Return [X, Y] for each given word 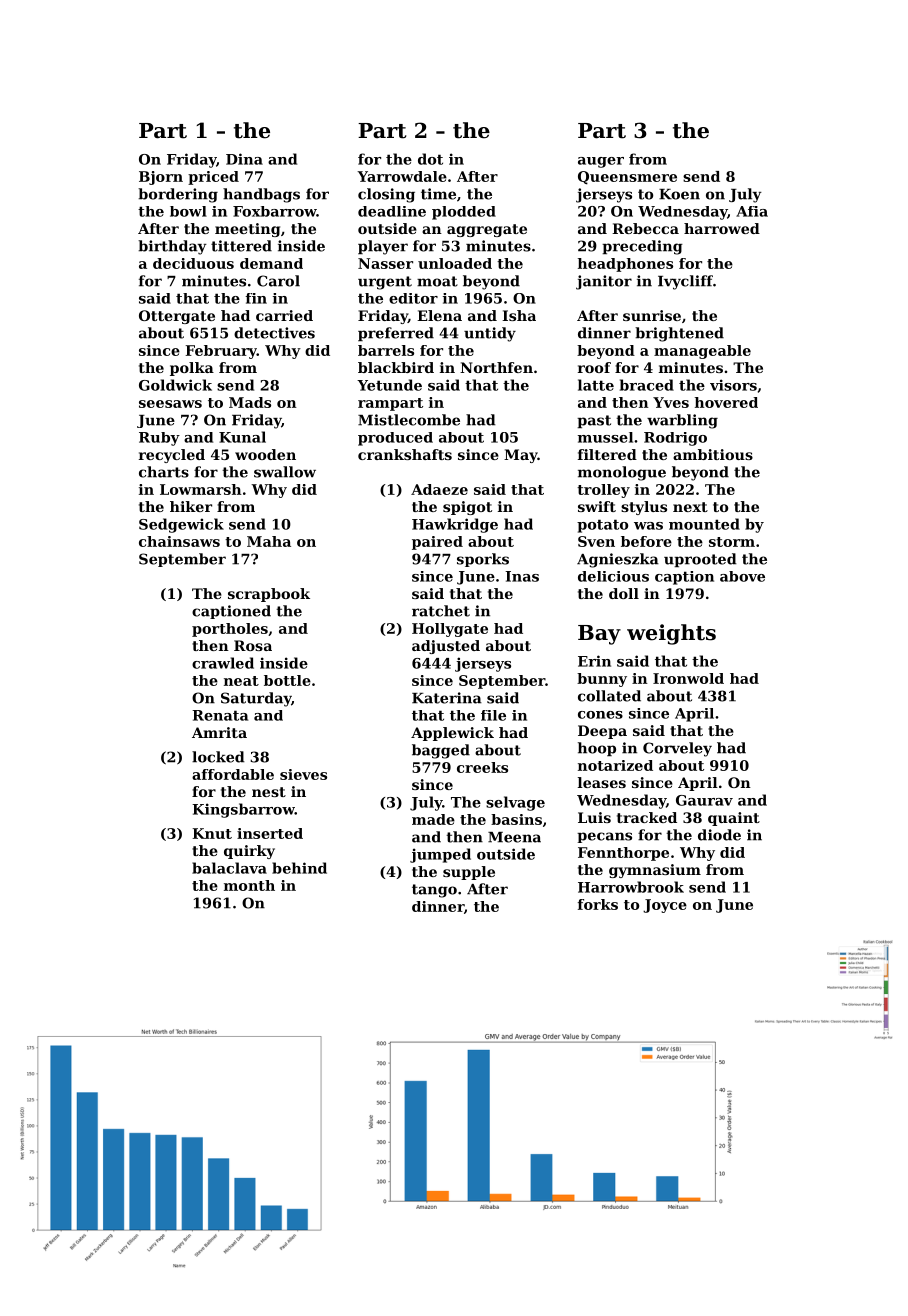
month [249, 885]
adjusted [446, 647]
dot [430, 159]
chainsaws [179, 541]
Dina [244, 159]
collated [609, 696]
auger [601, 162]
